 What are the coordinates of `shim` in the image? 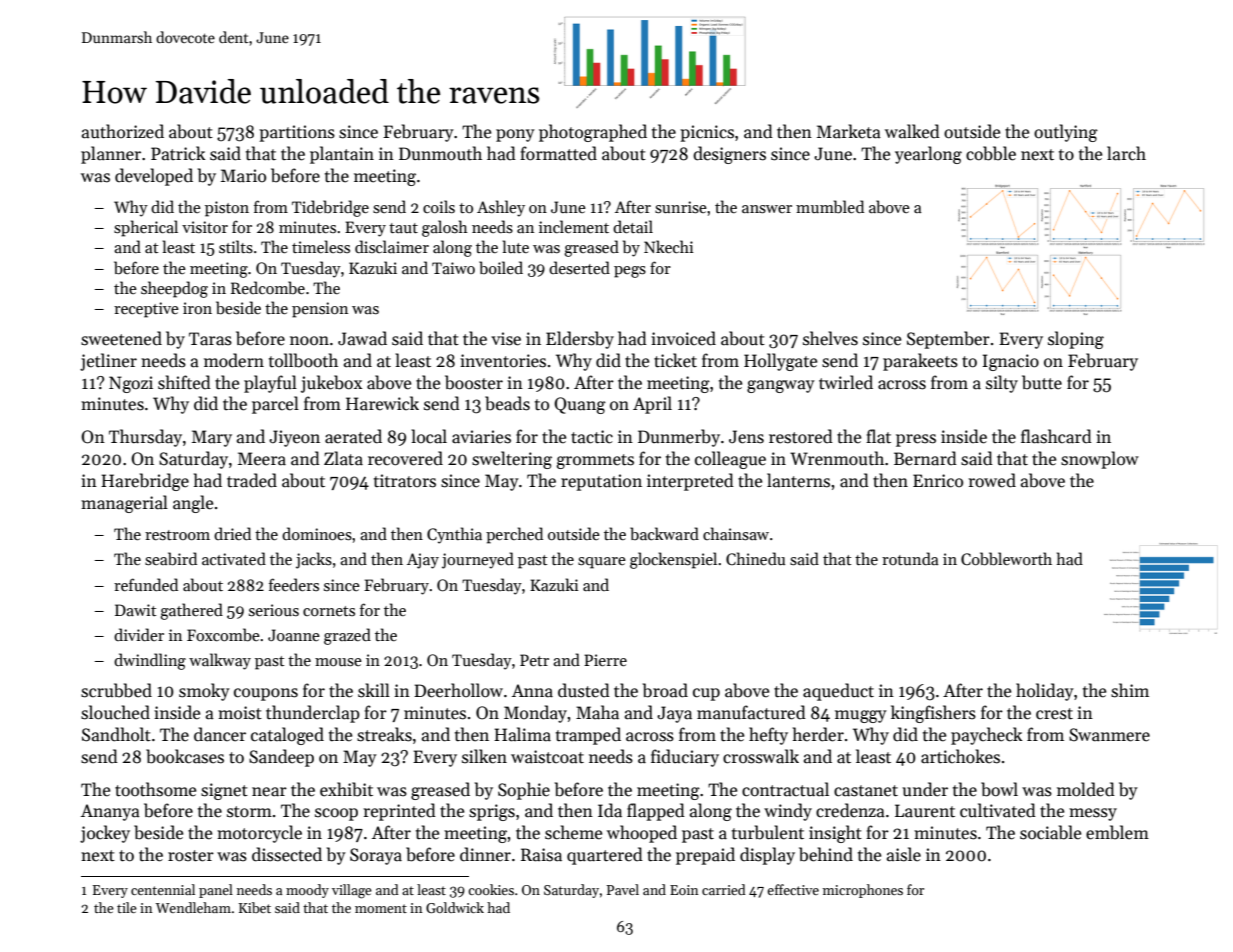 It's located at (1130, 690).
